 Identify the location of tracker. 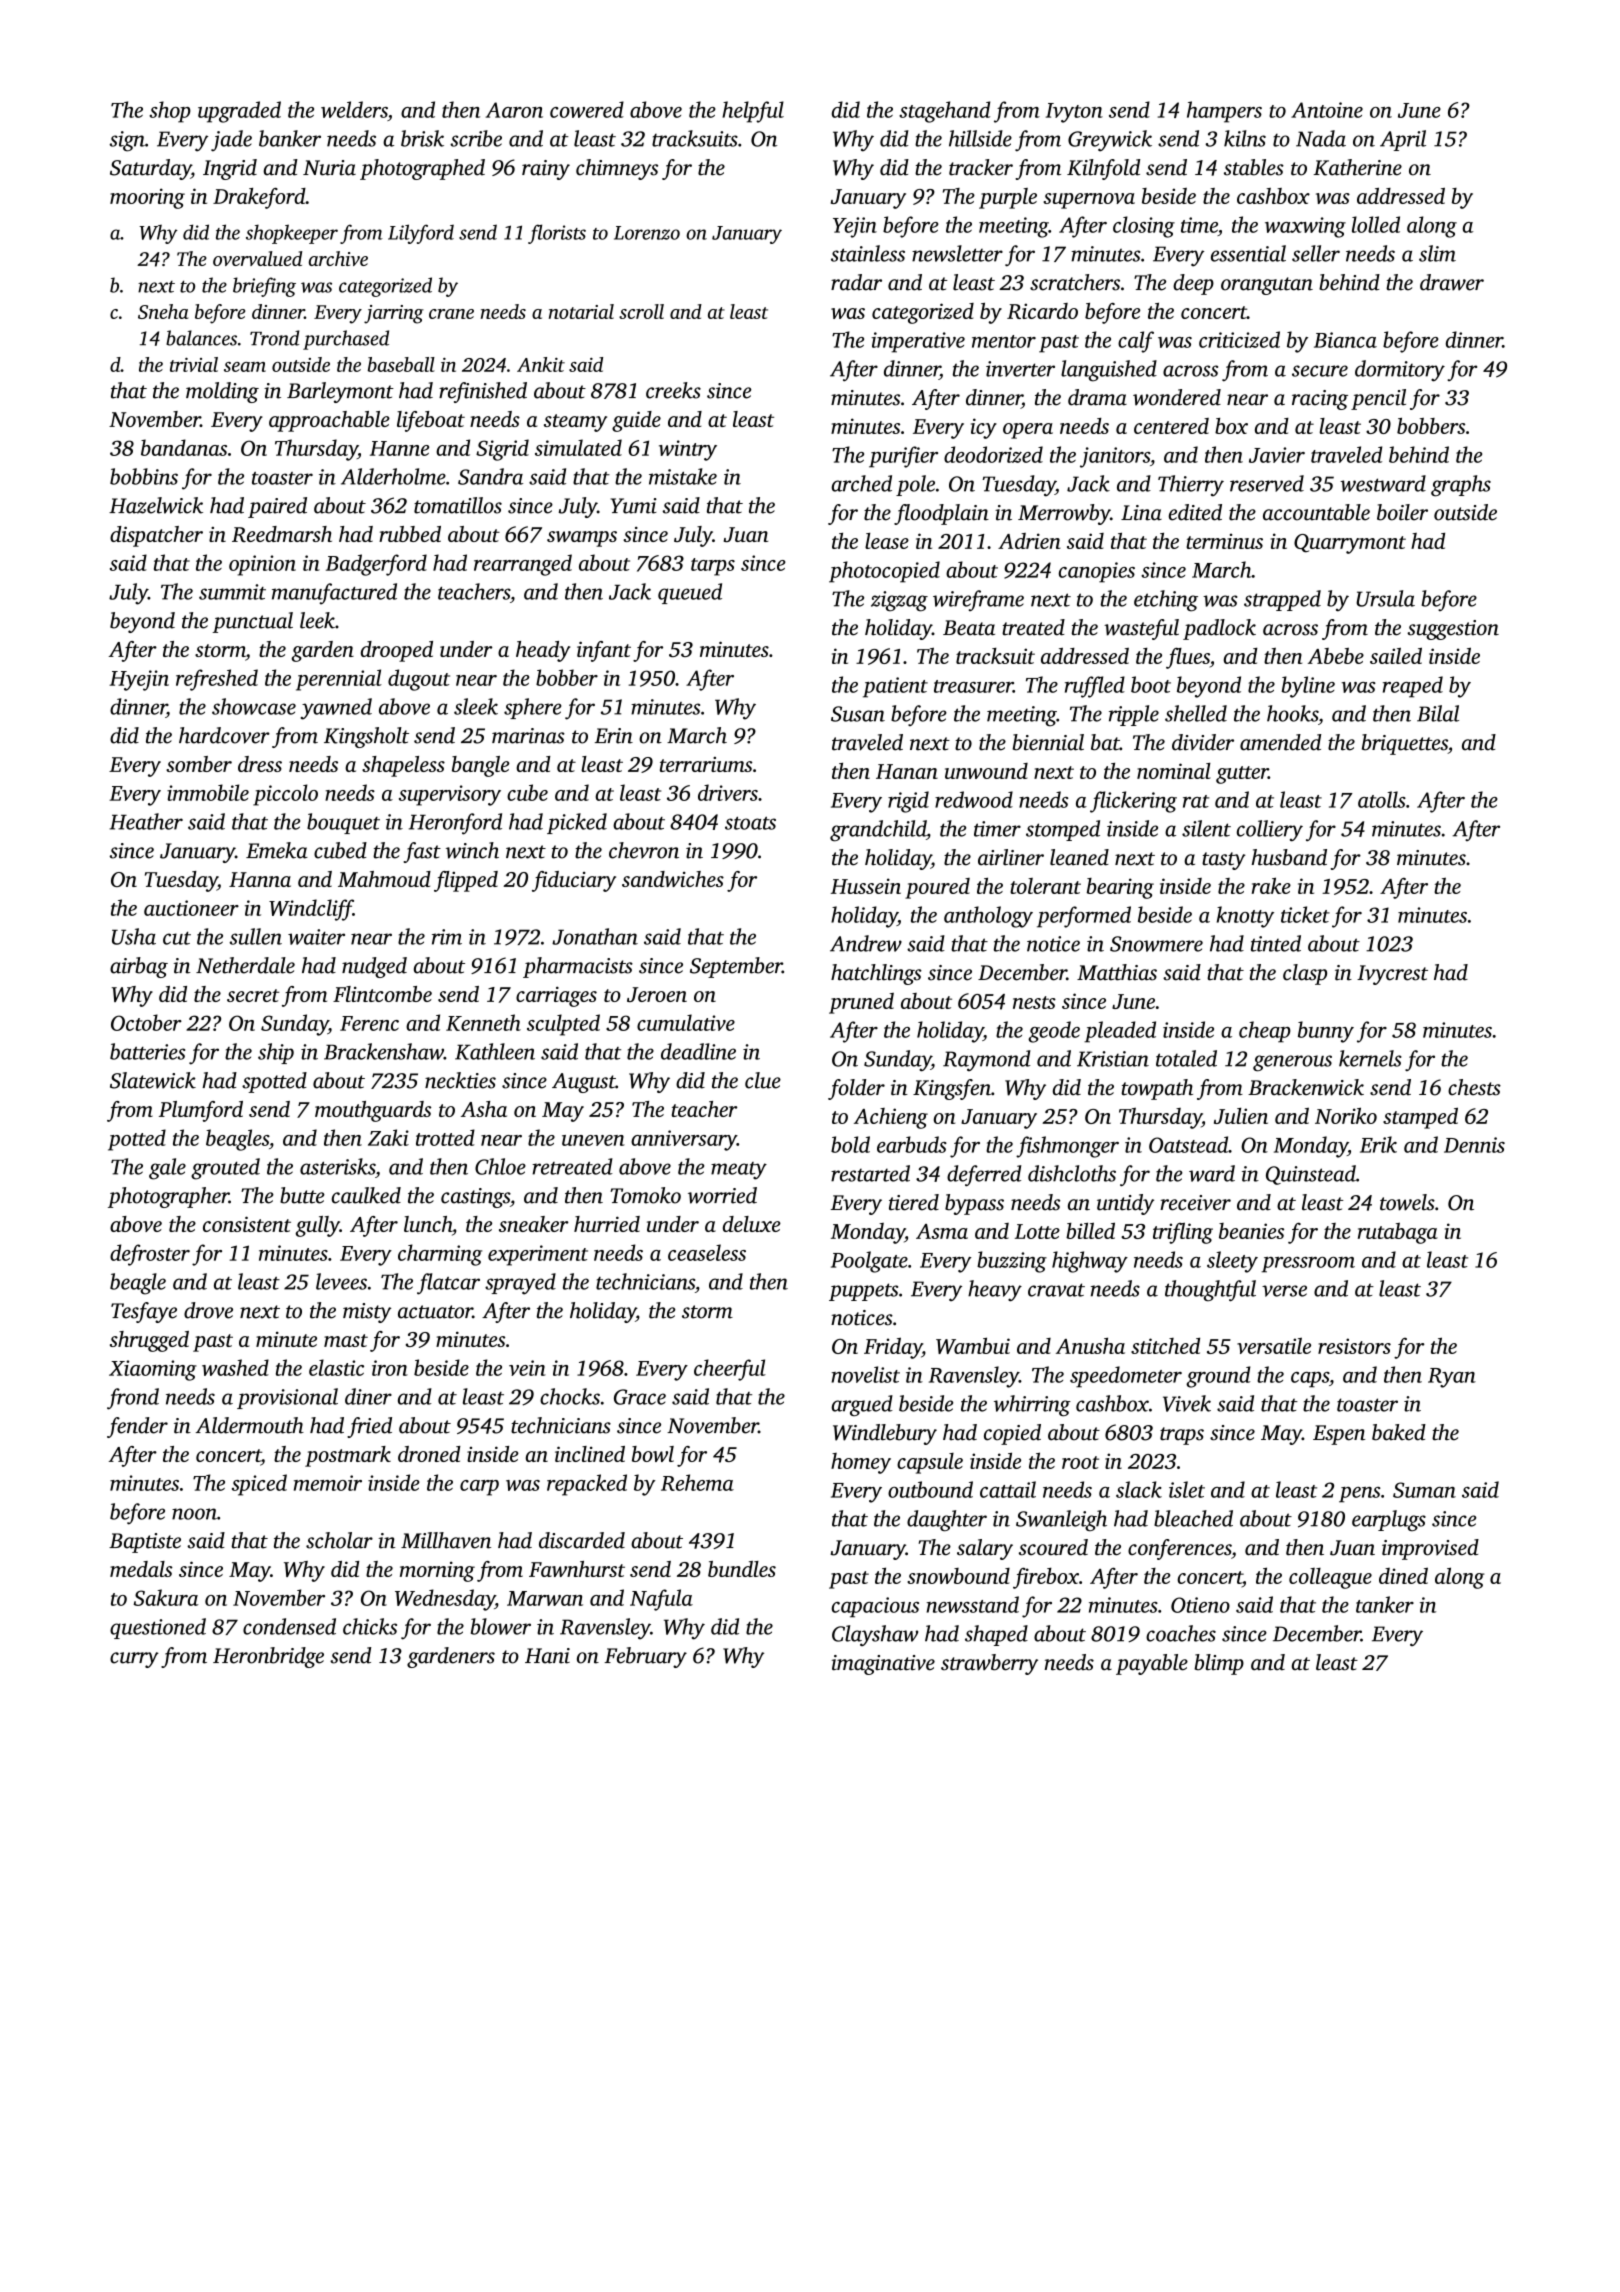
(981, 167).
